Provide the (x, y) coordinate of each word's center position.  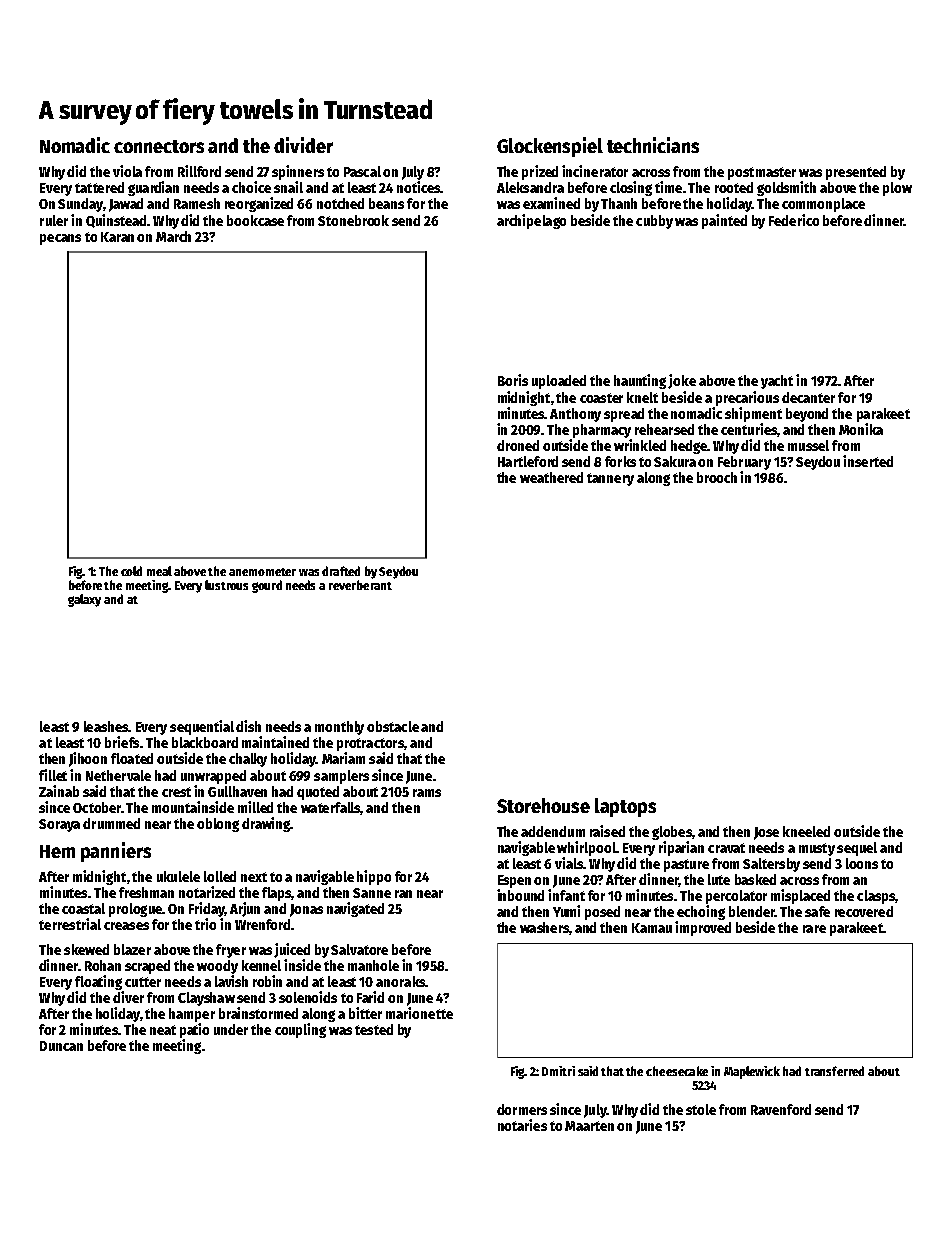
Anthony (575, 415)
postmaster (762, 173)
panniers (116, 852)
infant (566, 895)
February (744, 463)
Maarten (589, 1126)
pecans (60, 239)
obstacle (393, 726)
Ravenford (781, 1109)
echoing (701, 912)
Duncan (61, 1046)
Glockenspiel (550, 147)
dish (248, 726)
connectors (159, 146)
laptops (625, 807)
